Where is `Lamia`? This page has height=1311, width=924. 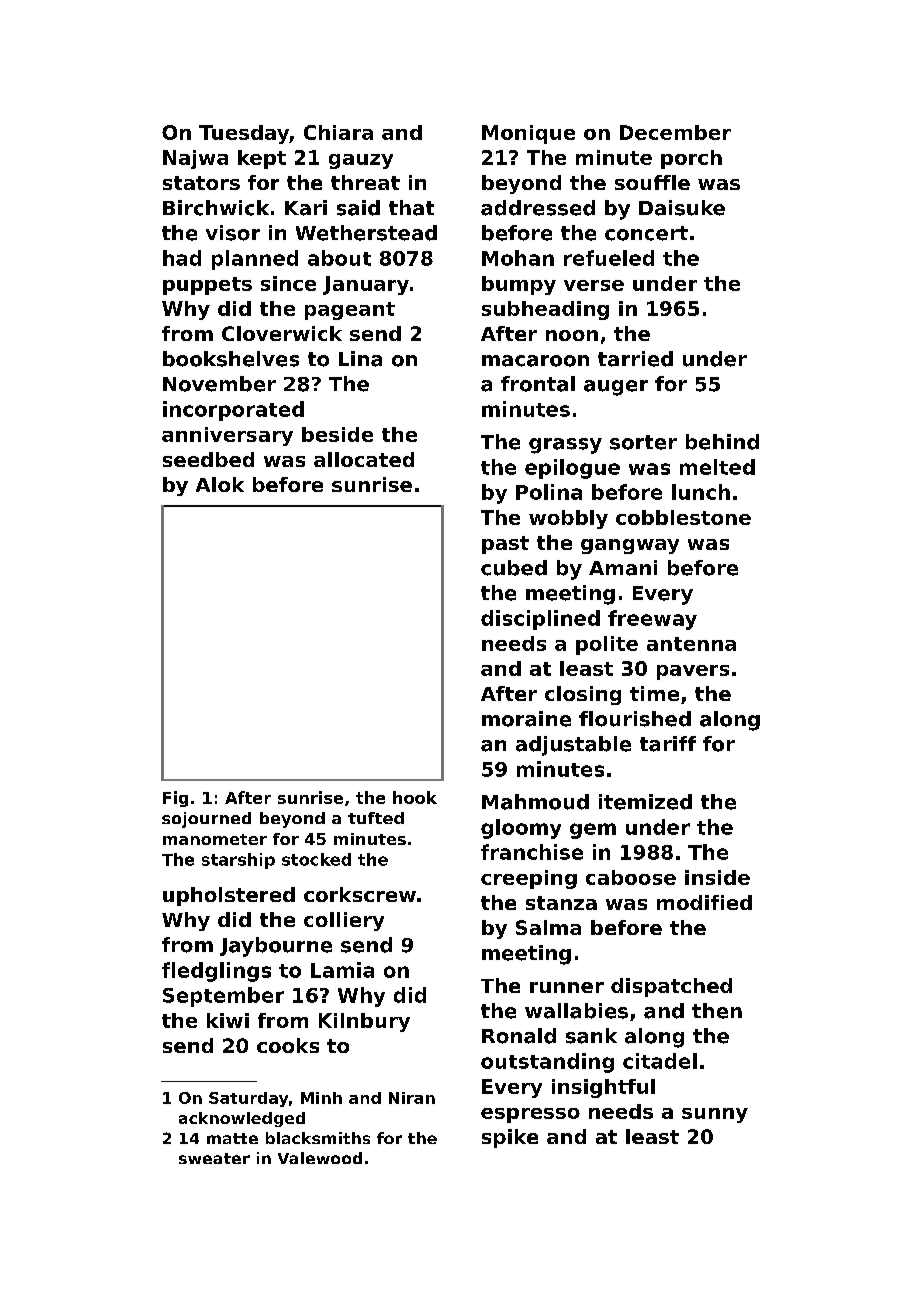
Lamia is located at coordinates (342, 970).
